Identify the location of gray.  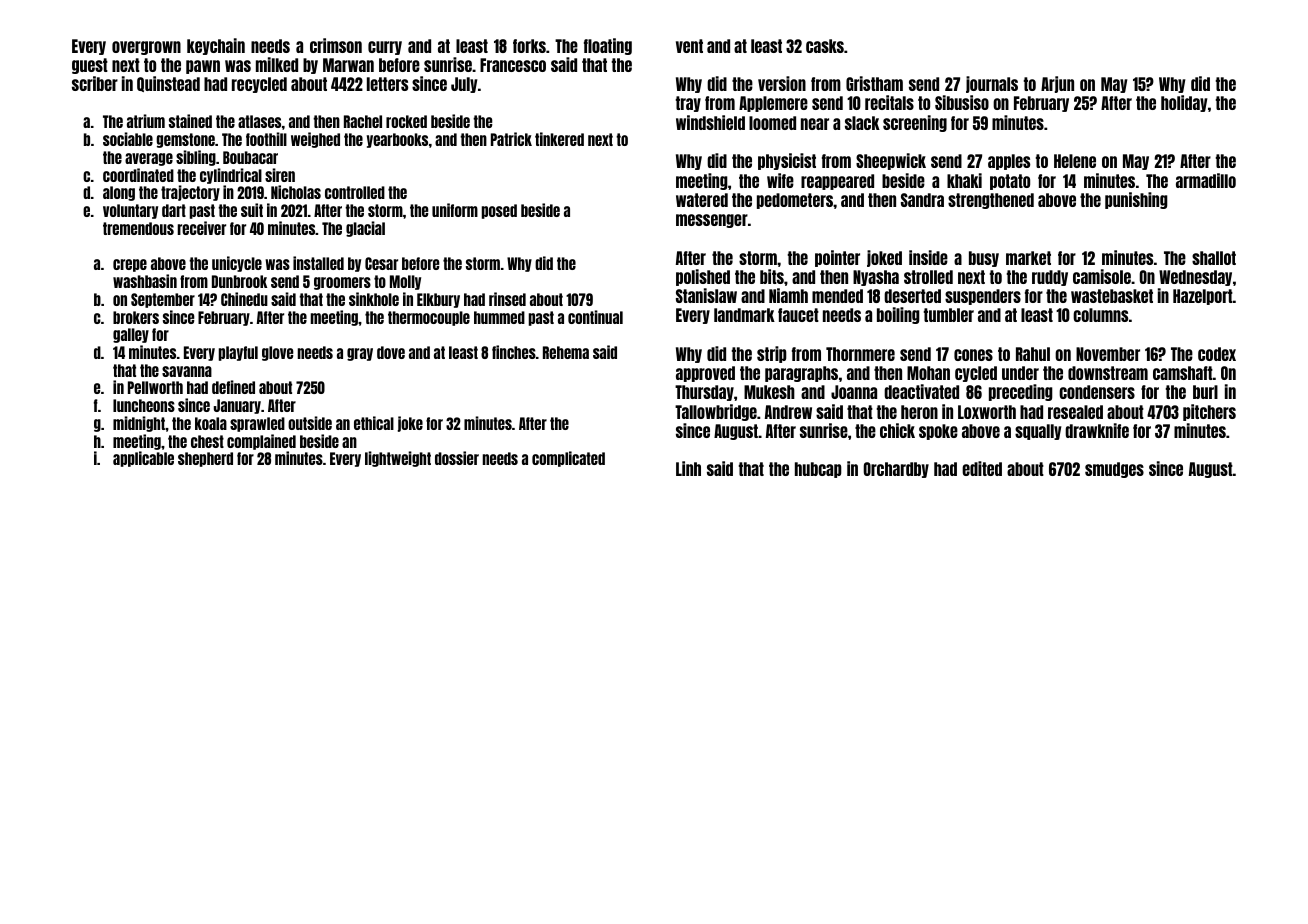
(360, 354).
